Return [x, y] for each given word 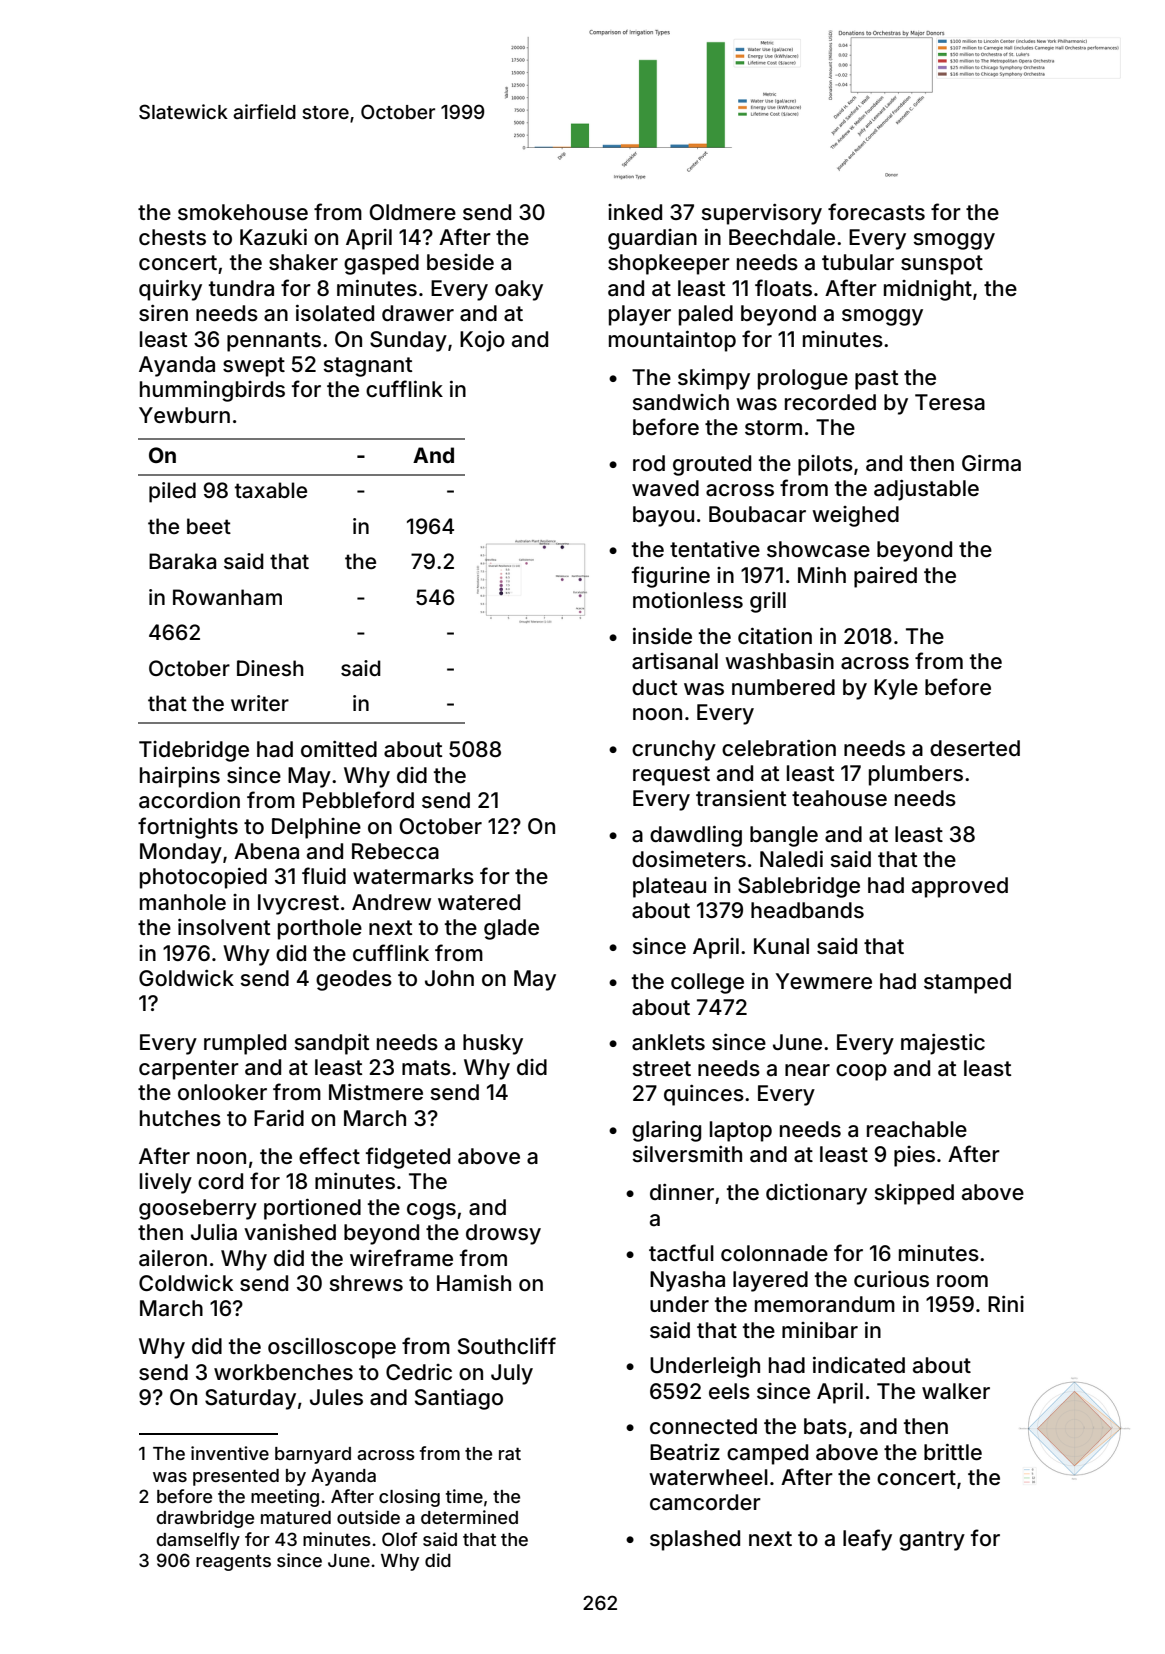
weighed [855, 516]
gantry [932, 1541]
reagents [233, 1563]
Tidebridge [194, 751]
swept [254, 367]
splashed [695, 1540]
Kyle [896, 689]
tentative [715, 549]
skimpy [714, 379]
